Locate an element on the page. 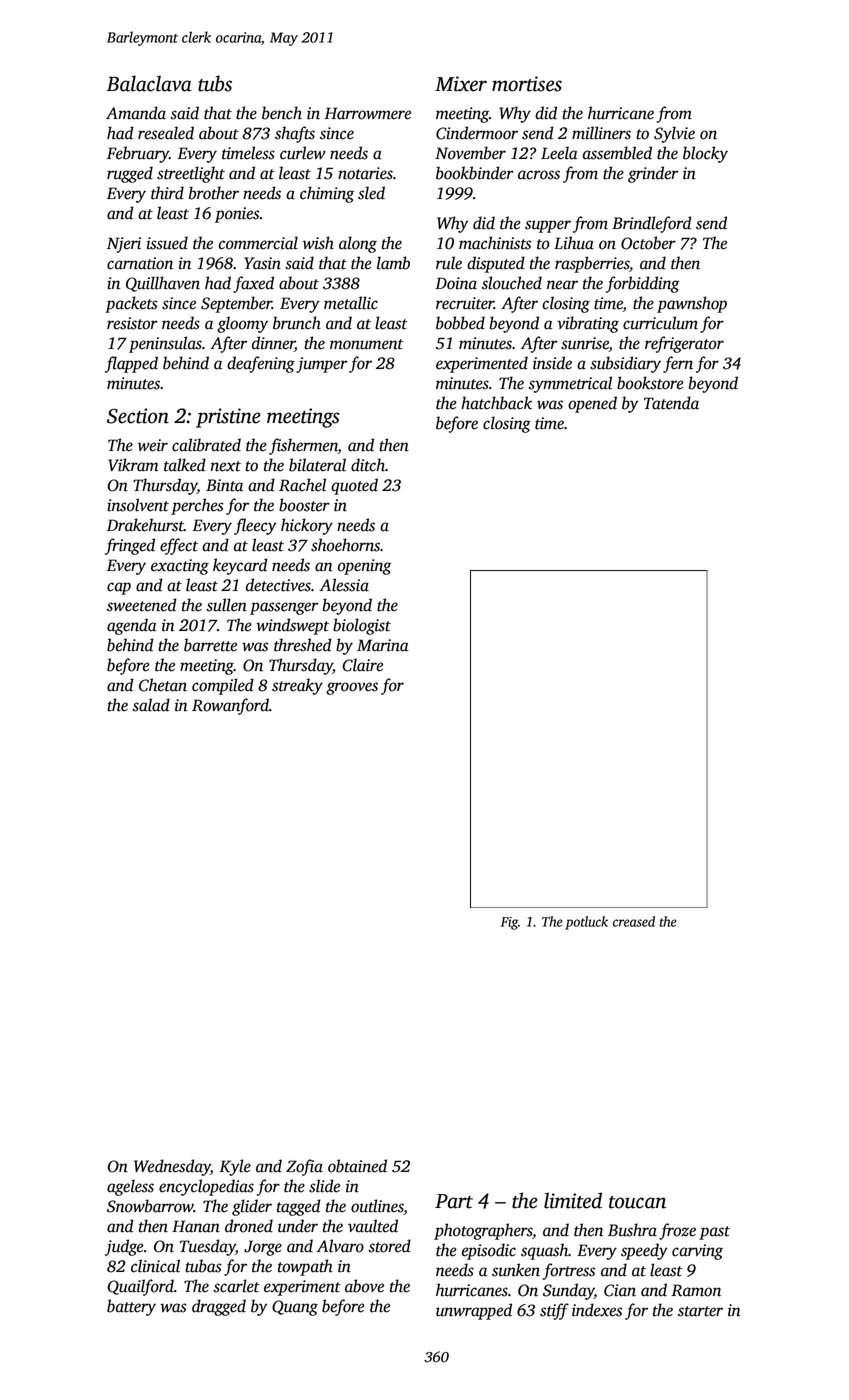 This image has height=1400, width=849. potluck is located at coordinates (586, 923).
